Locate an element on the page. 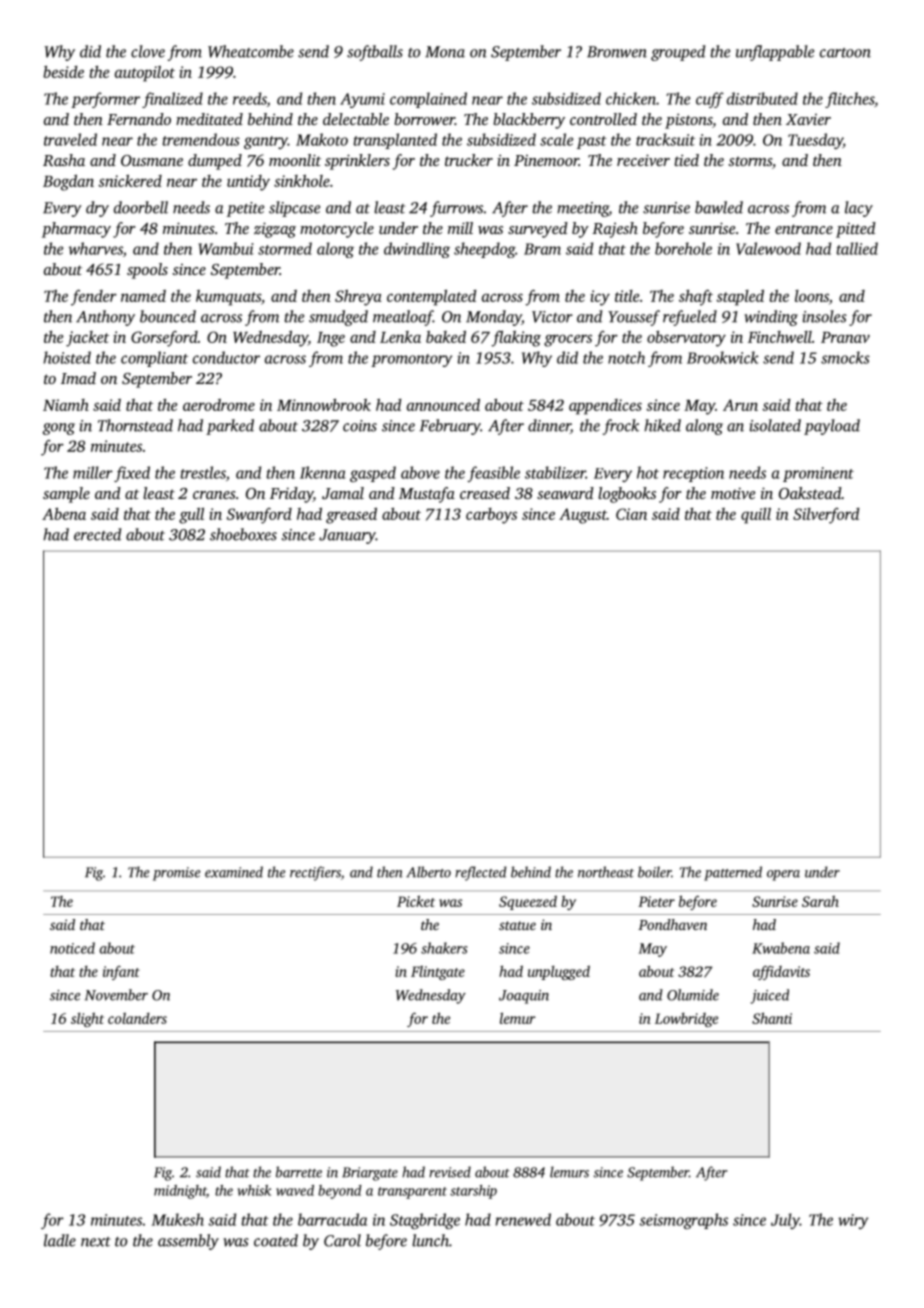  promise is located at coordinates (176, 874).
